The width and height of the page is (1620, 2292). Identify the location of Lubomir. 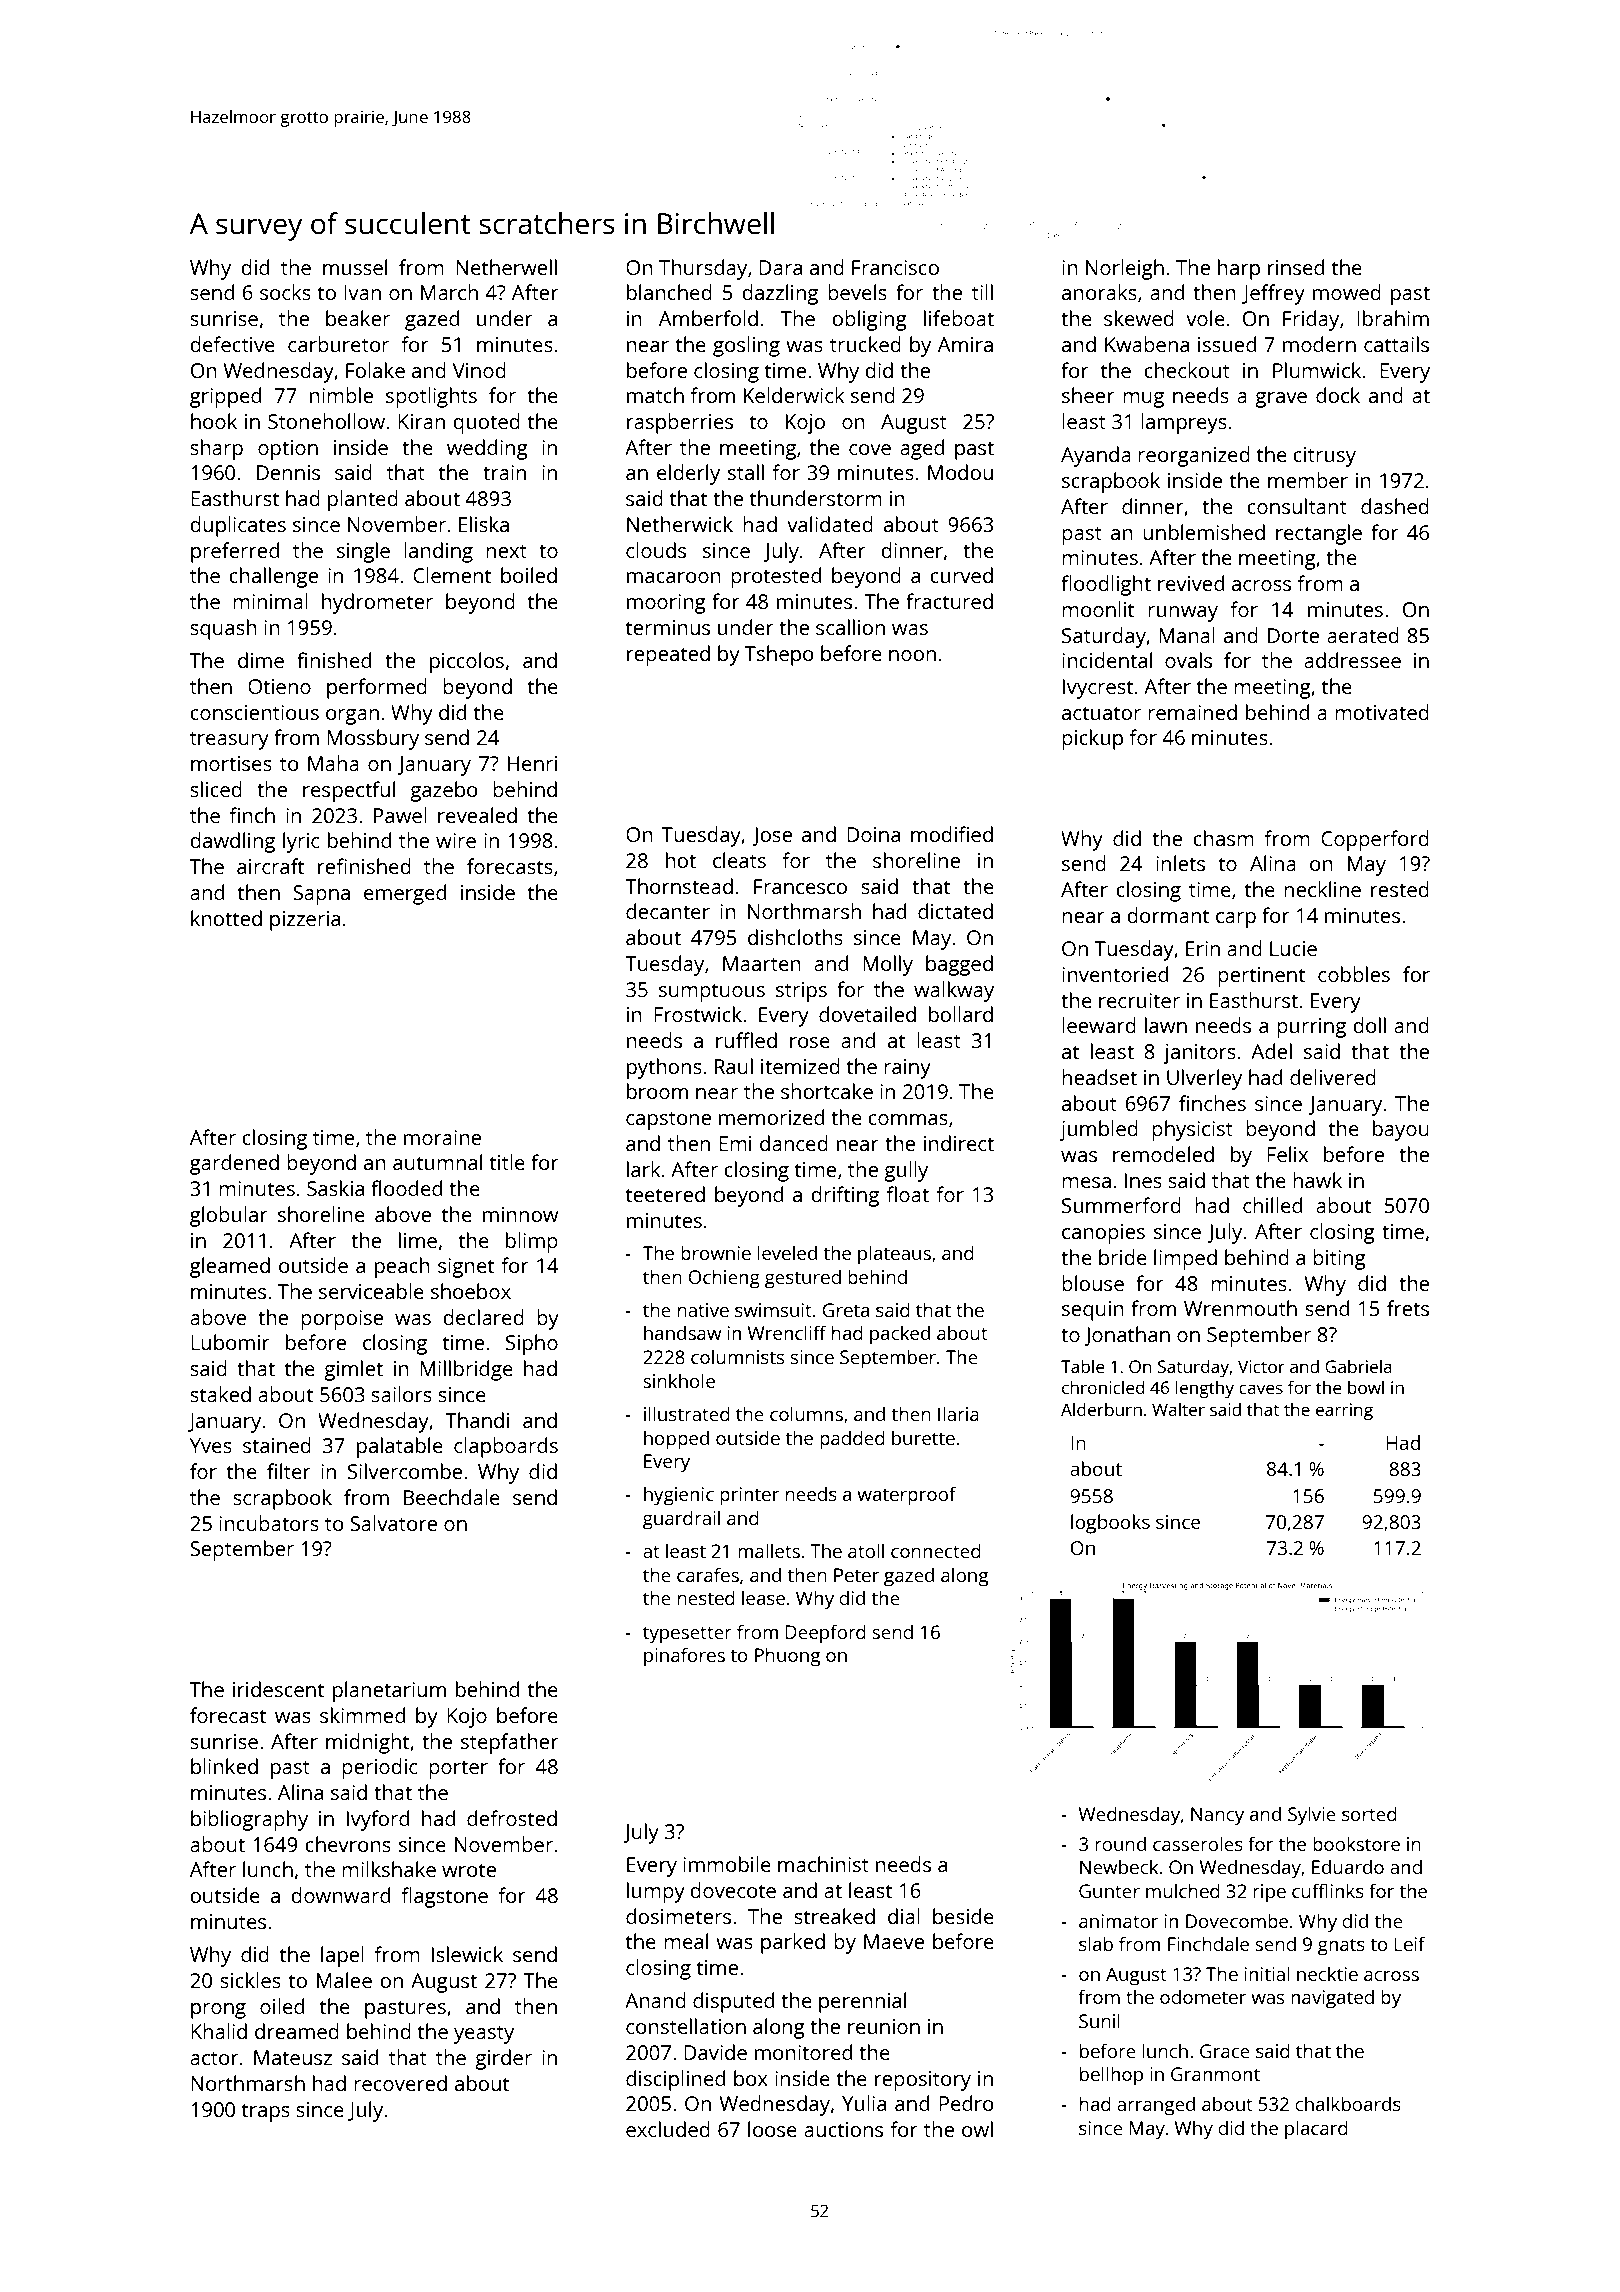
(230, 1342).
